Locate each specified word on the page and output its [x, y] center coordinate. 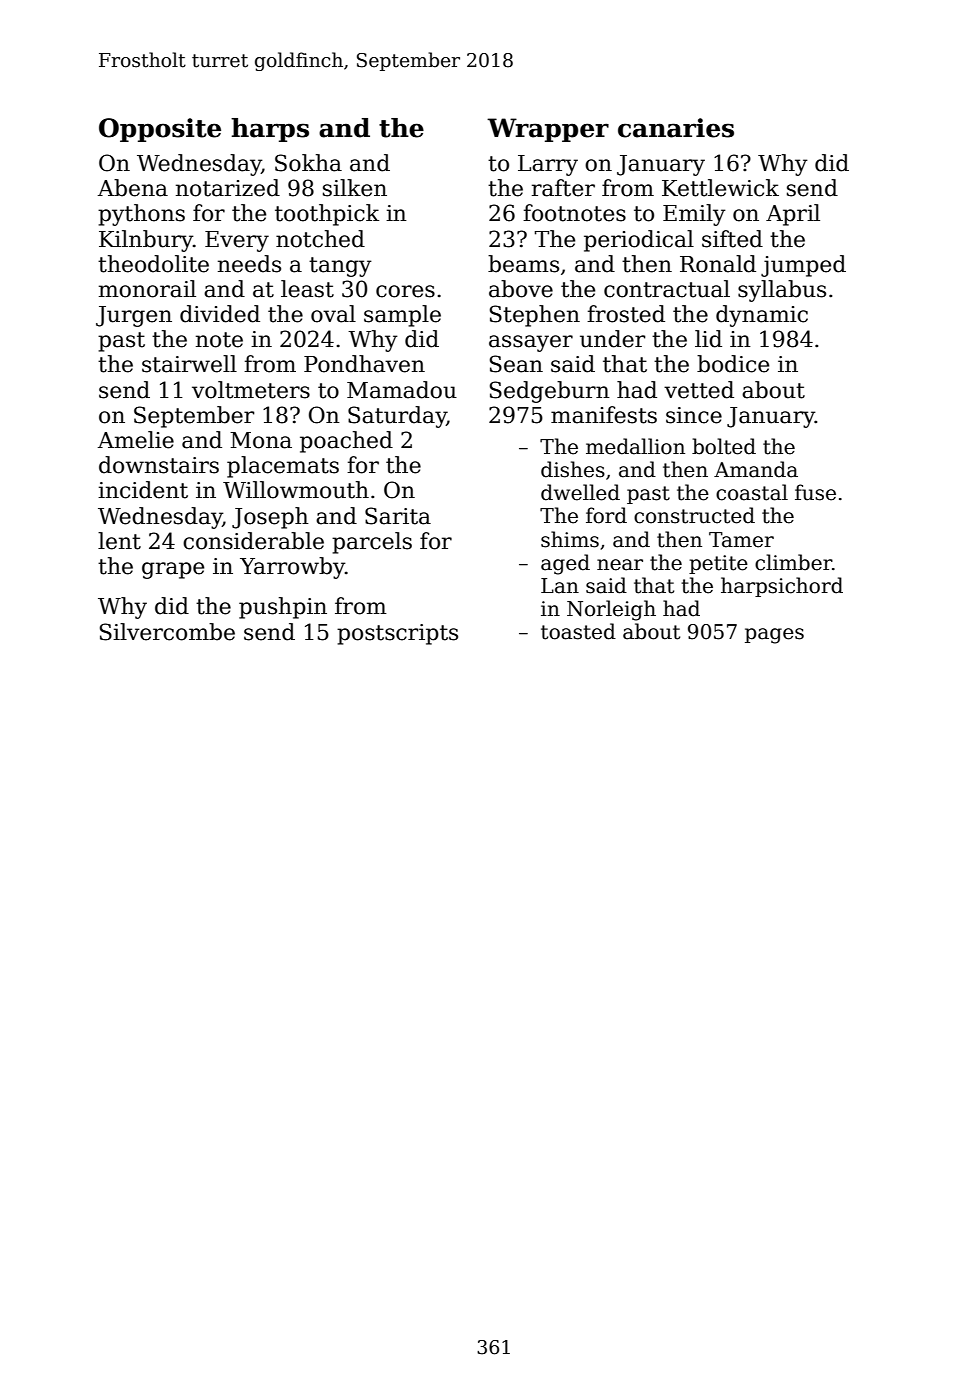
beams [523, 264]
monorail [147, 289]
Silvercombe [167, 632]
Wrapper [548, 130]
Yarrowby [292, 568]
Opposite [160, 130]
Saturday [397, 417]
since [694, 415]
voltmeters [251, 390]
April [793, 215]
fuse [815, 492]
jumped [803, 266]
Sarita [398, 516]
